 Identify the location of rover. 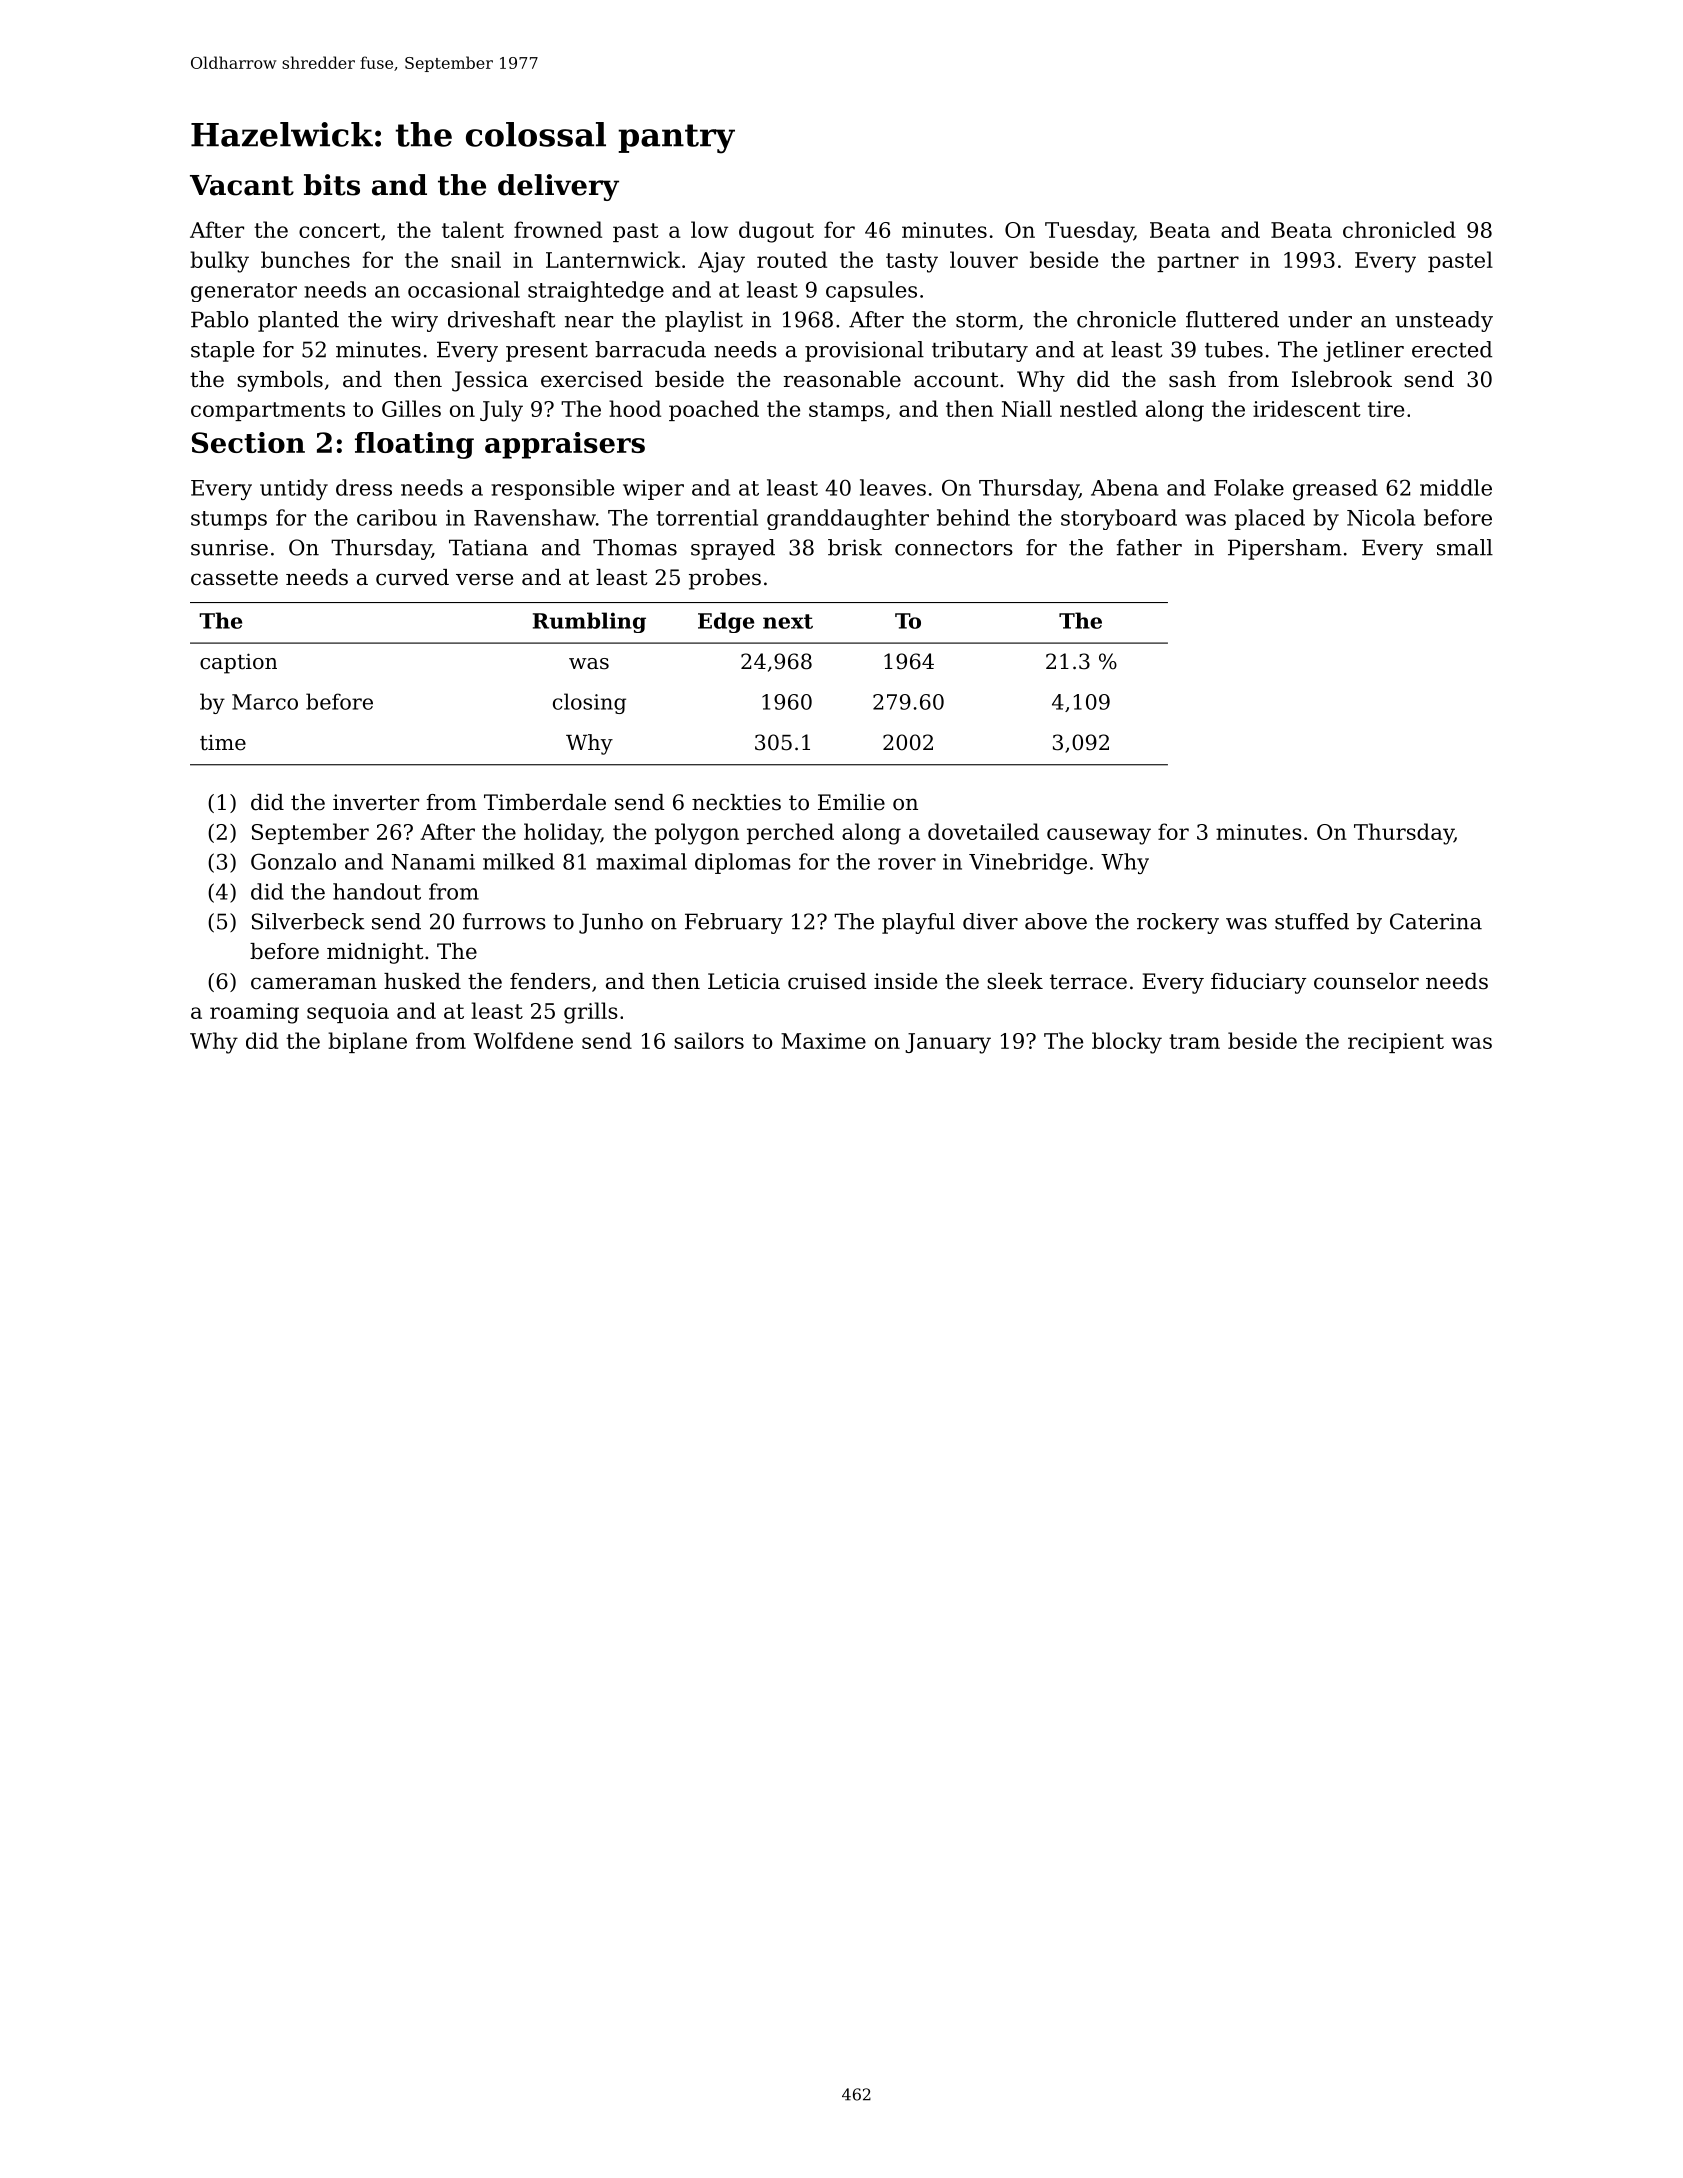
(907, 864).
